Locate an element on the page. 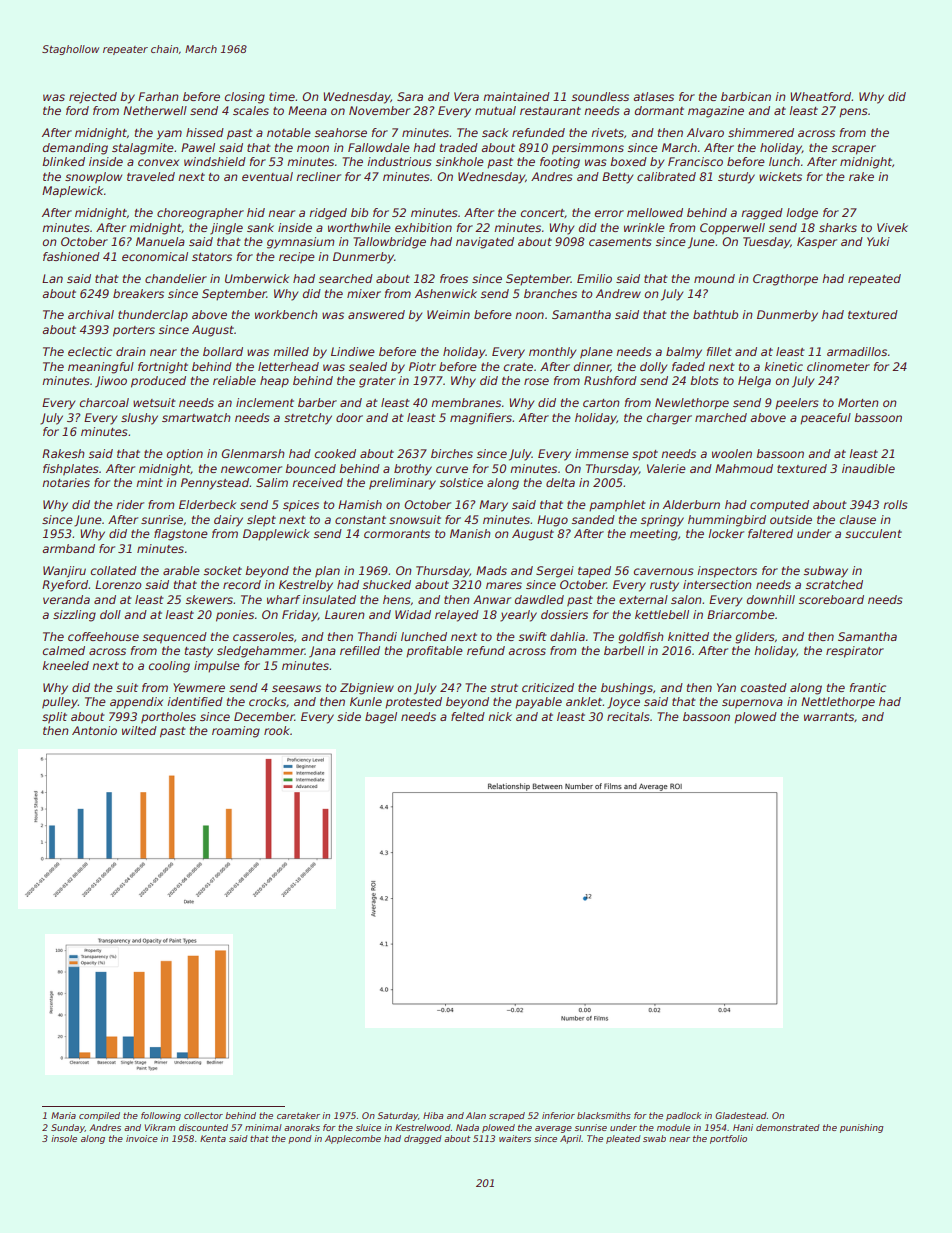  punishing is located at coordinates (861, 1128).
